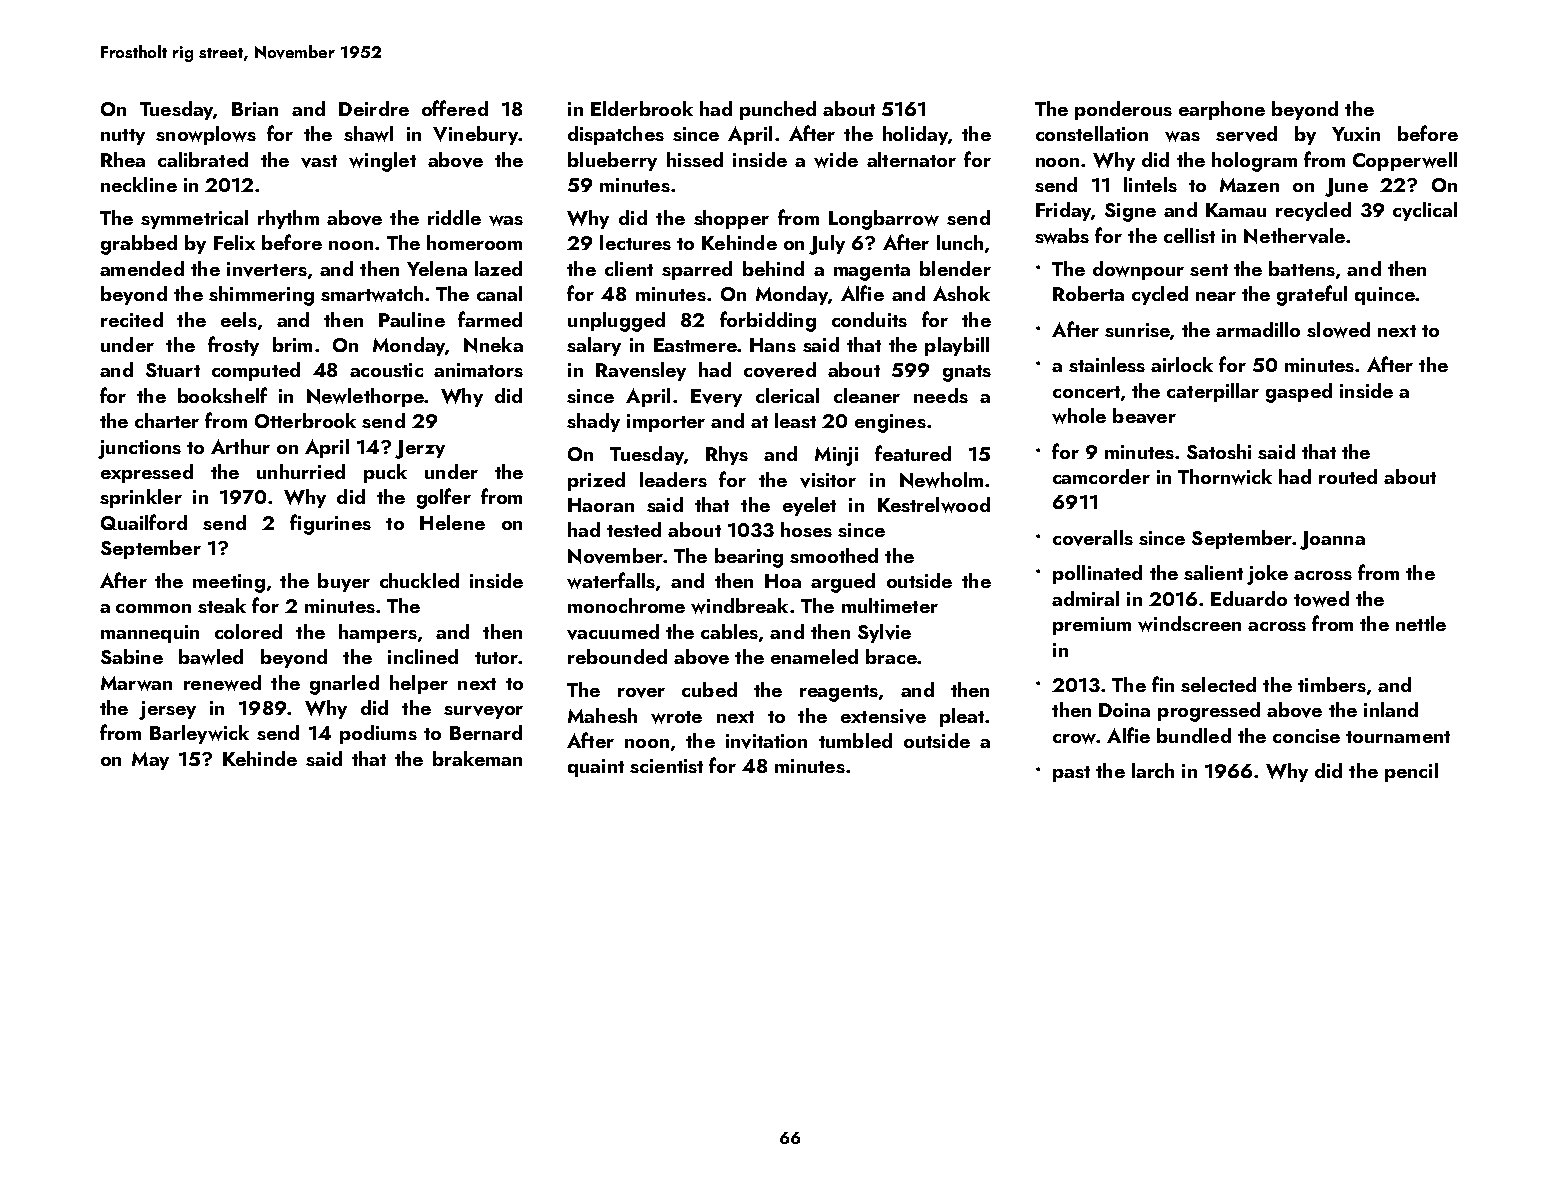  I want to click on conduits, so click(869, 319).
